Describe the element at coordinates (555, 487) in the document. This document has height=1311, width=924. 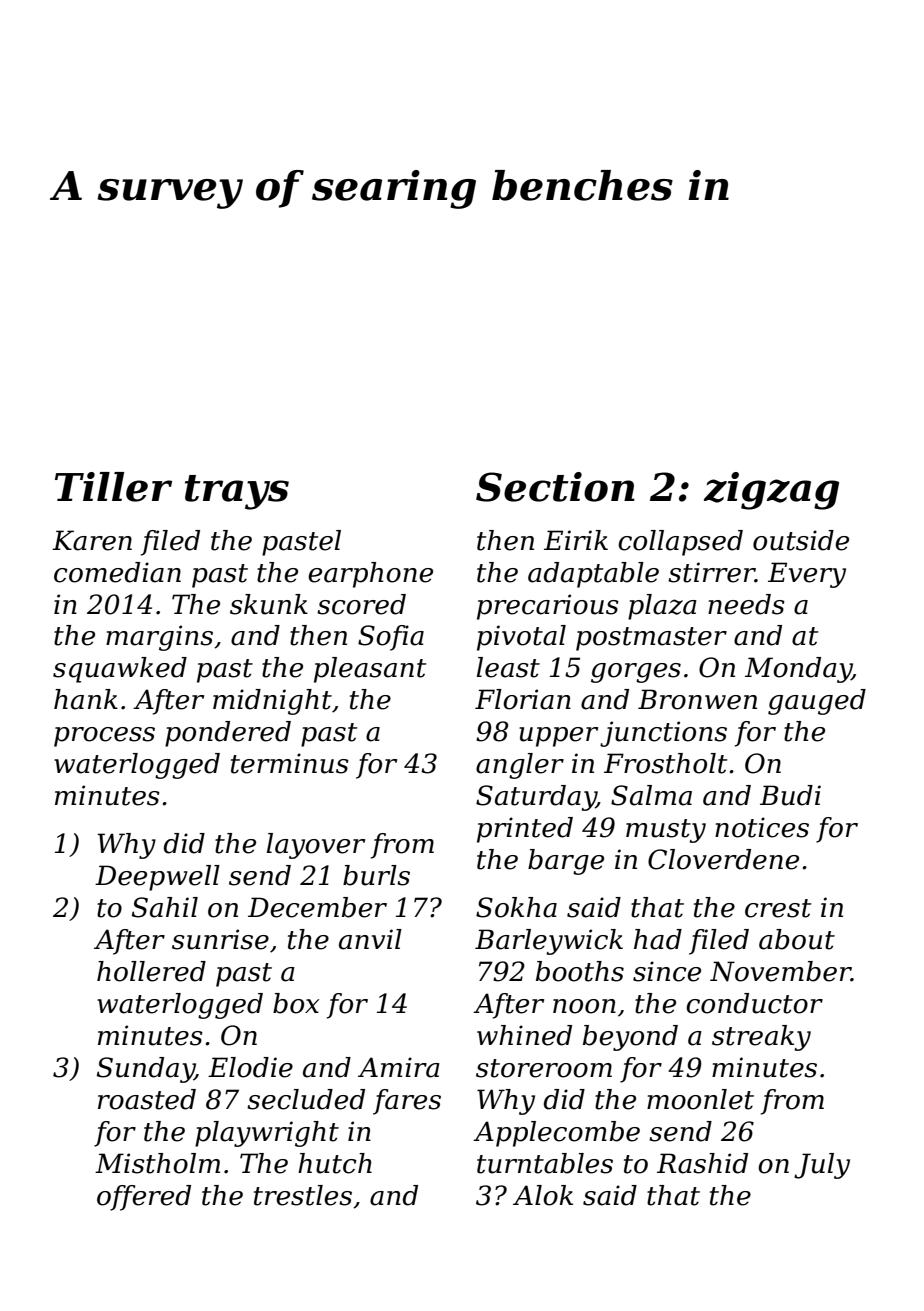
I see `Section` at that location.
